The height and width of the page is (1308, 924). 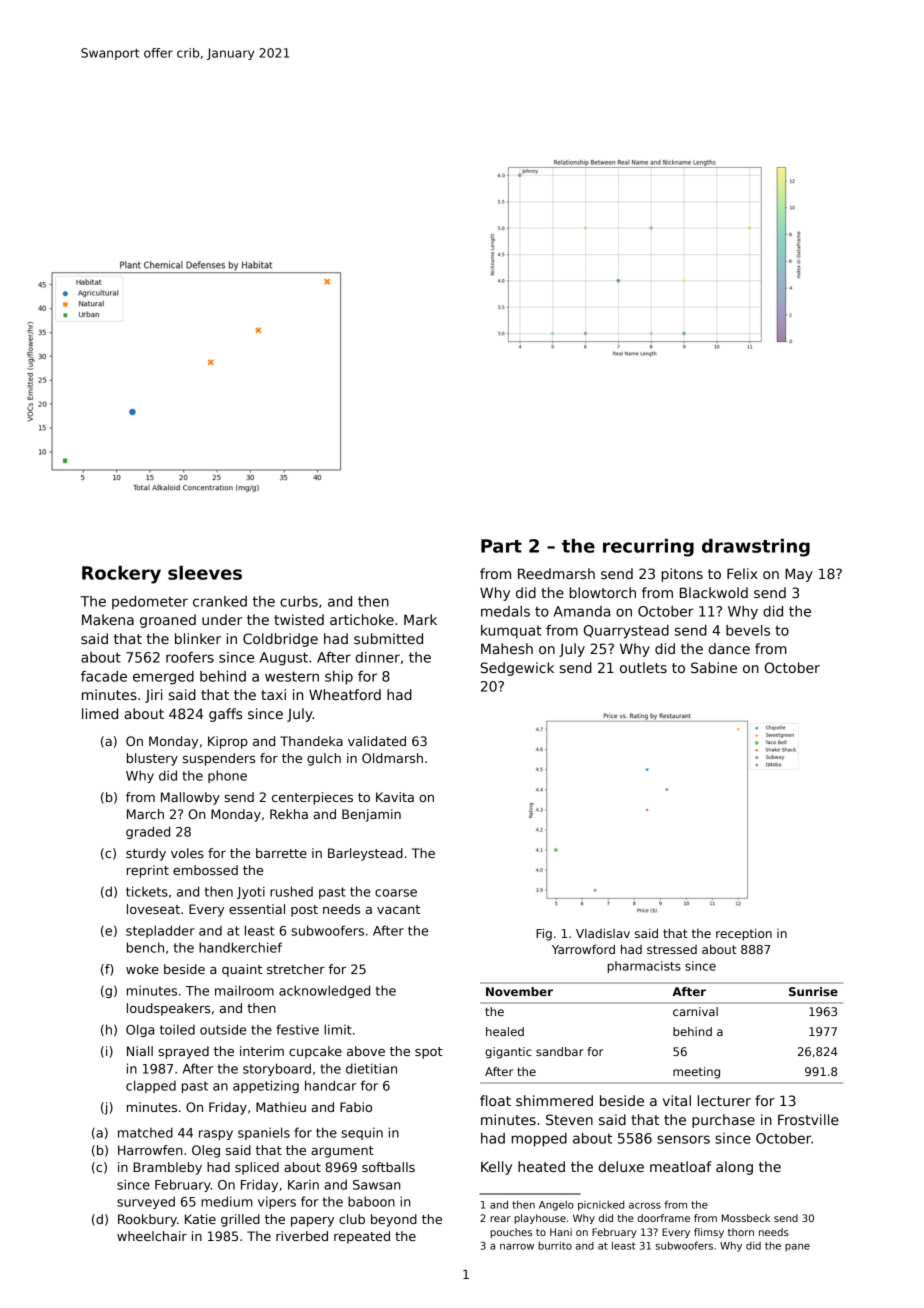 I want to click on cranked, so click(x=220, y=601).
